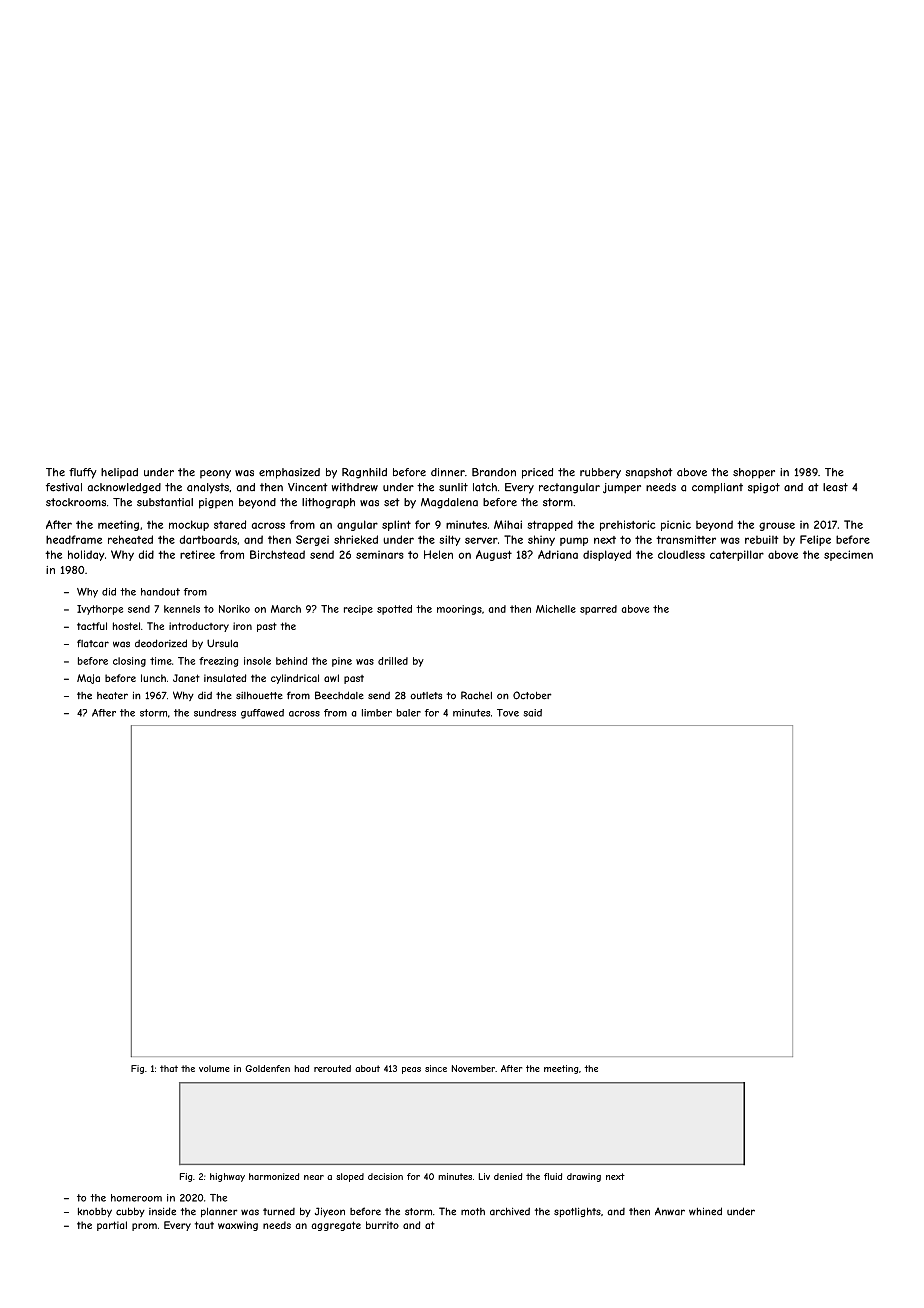 The image size is (924, 1308). Describe the element at coordinates (112, 1226) in the document. I see `partial` at that location.
